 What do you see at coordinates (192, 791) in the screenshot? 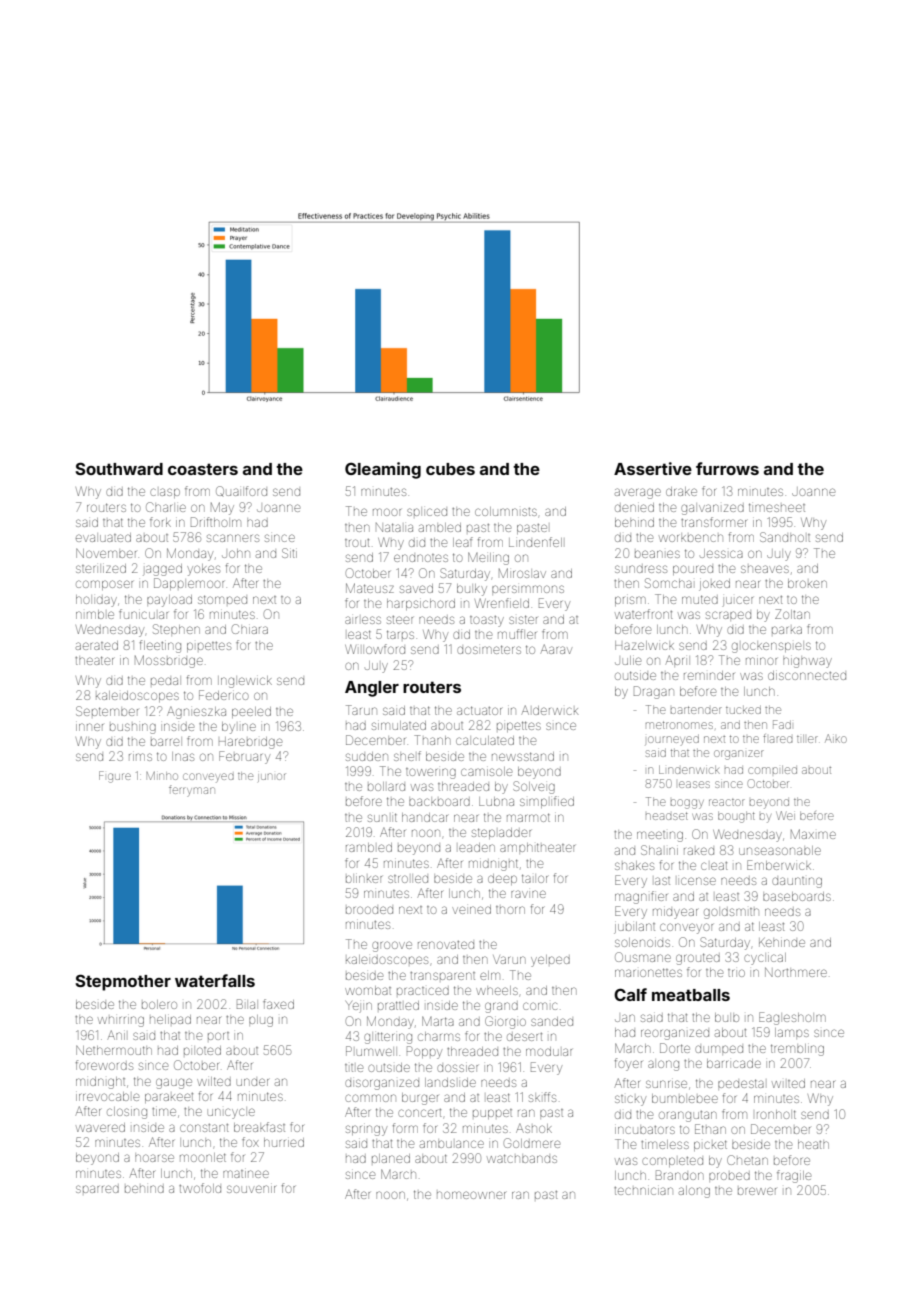
I see `ferryman` at bounding box center [192, 791].
